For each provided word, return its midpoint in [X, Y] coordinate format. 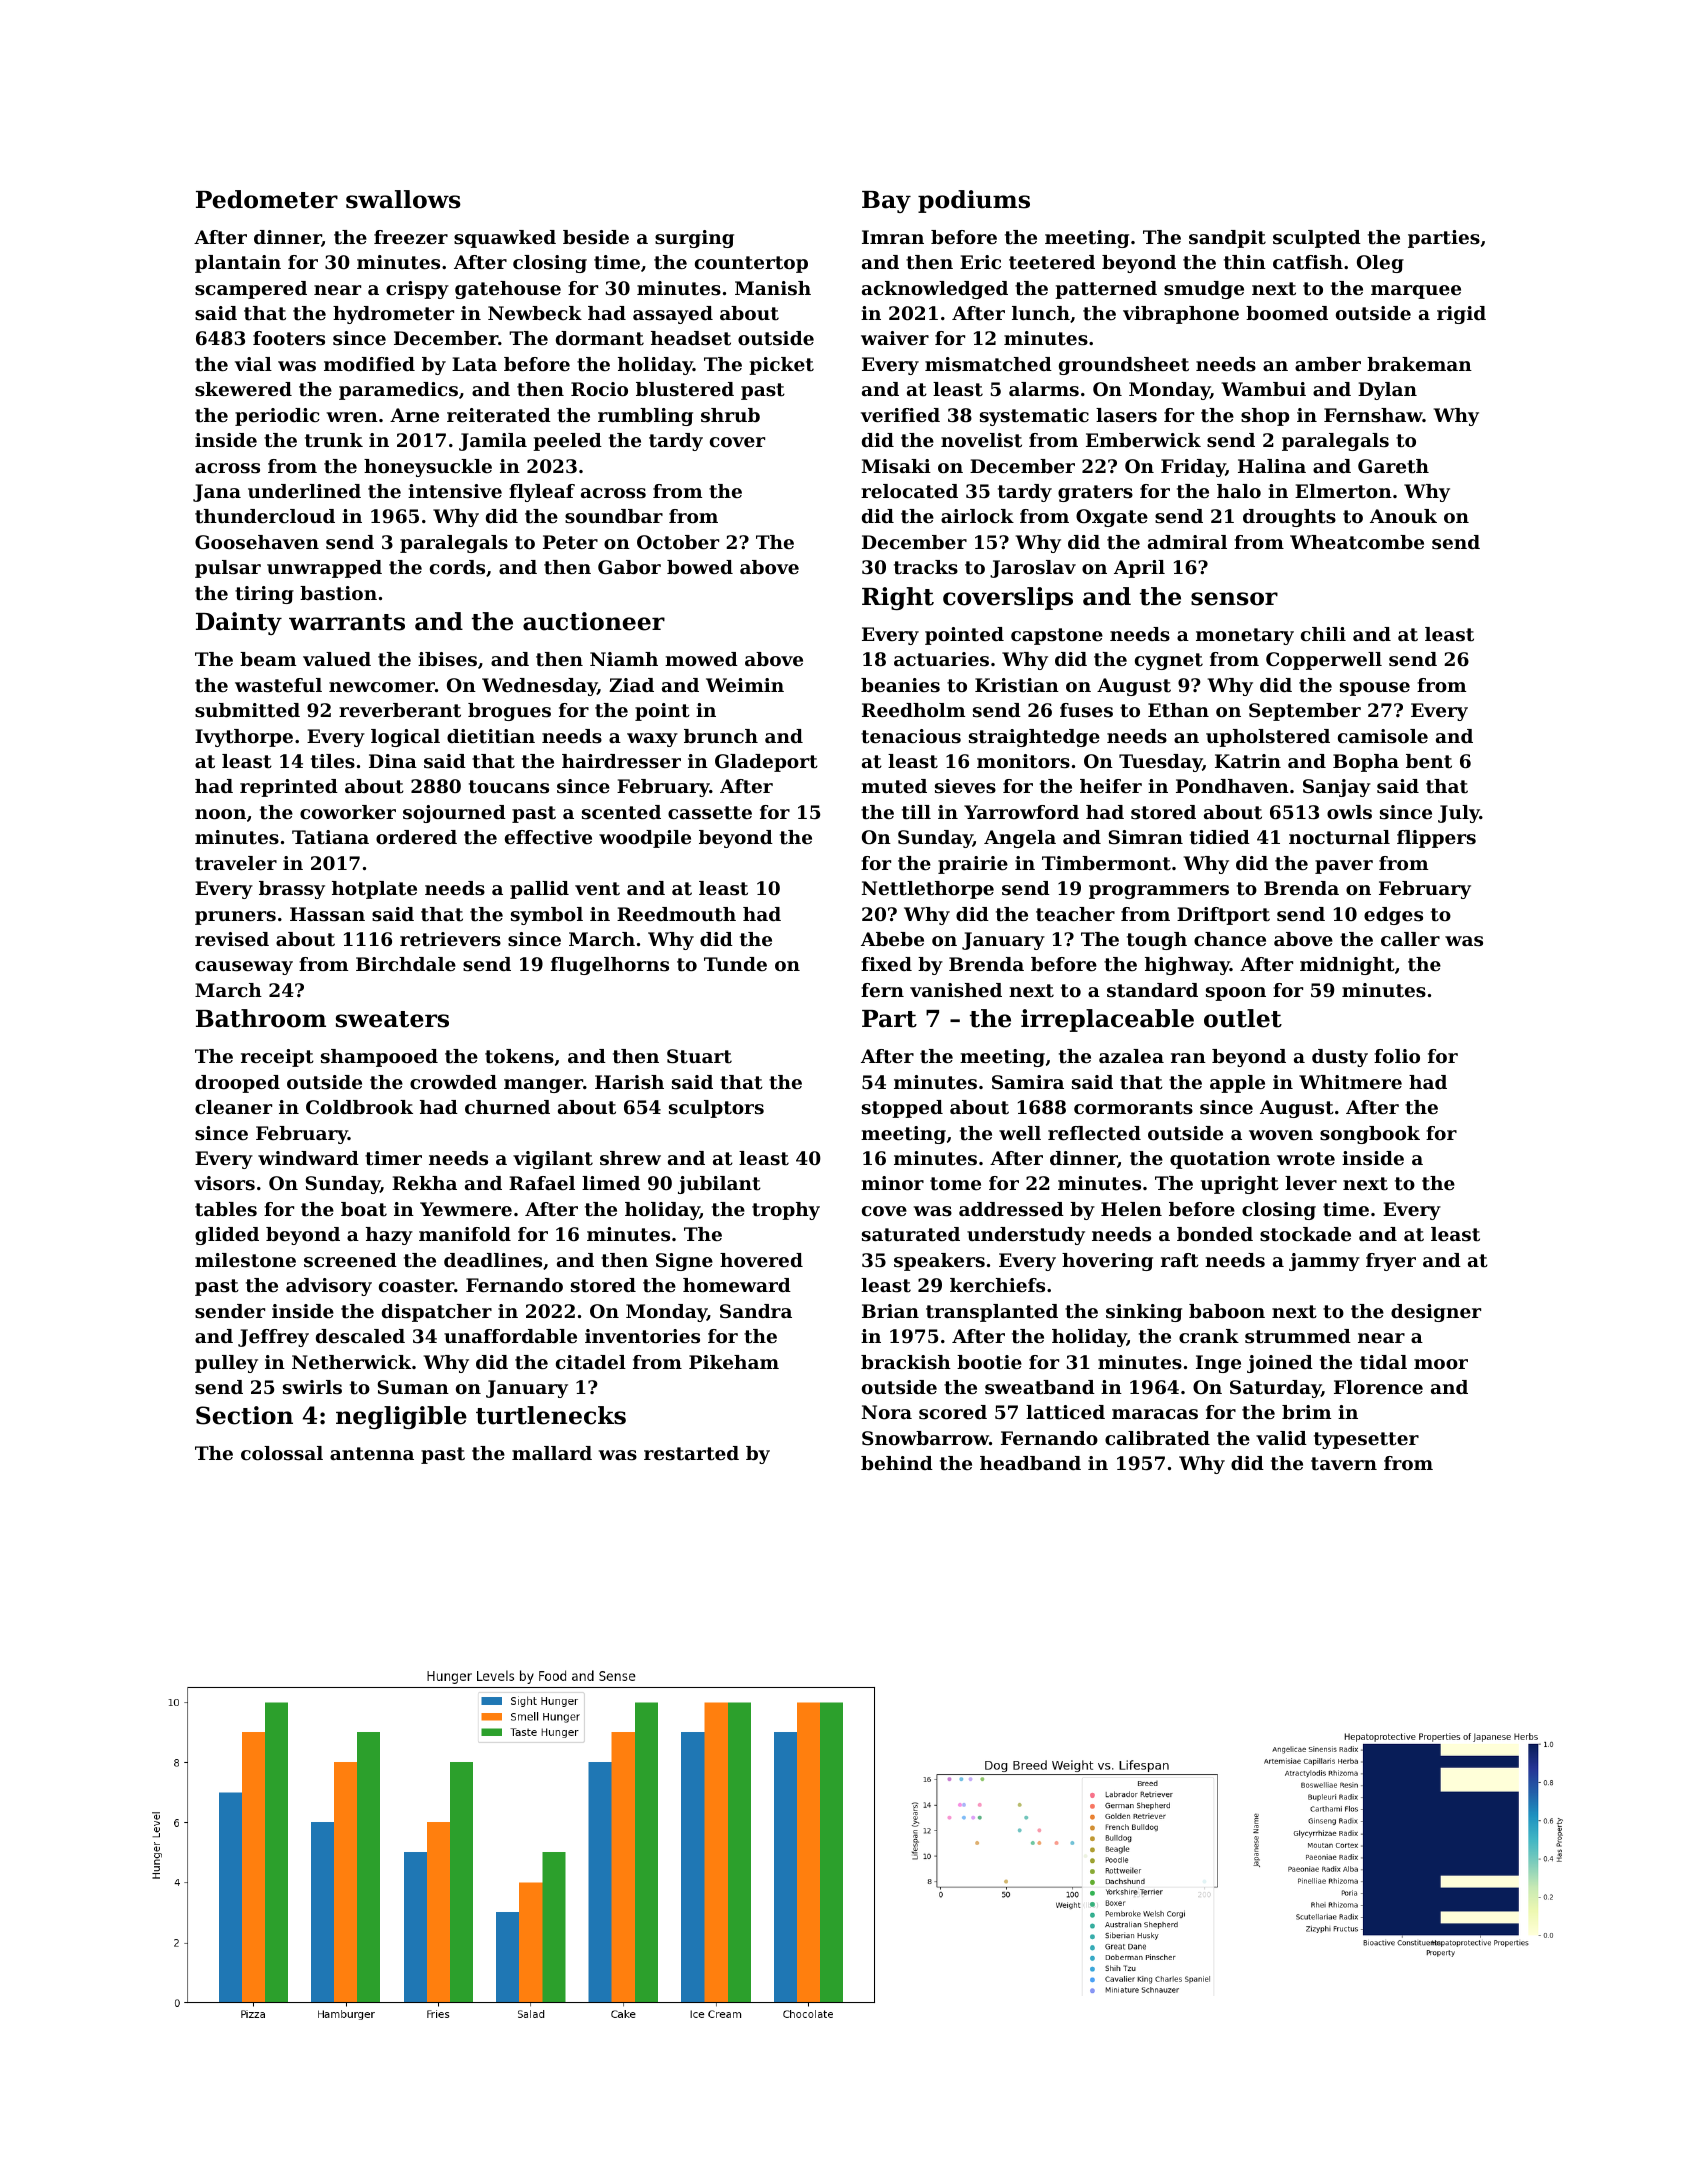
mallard [552, 1453]
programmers [1159, 892]
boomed [1287, 313]
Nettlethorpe [928, 890]
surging [694, 239]
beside [596, 237]
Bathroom [261, 1018]
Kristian [1017, 685]
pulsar [228, 569]
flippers [1436, 839]
